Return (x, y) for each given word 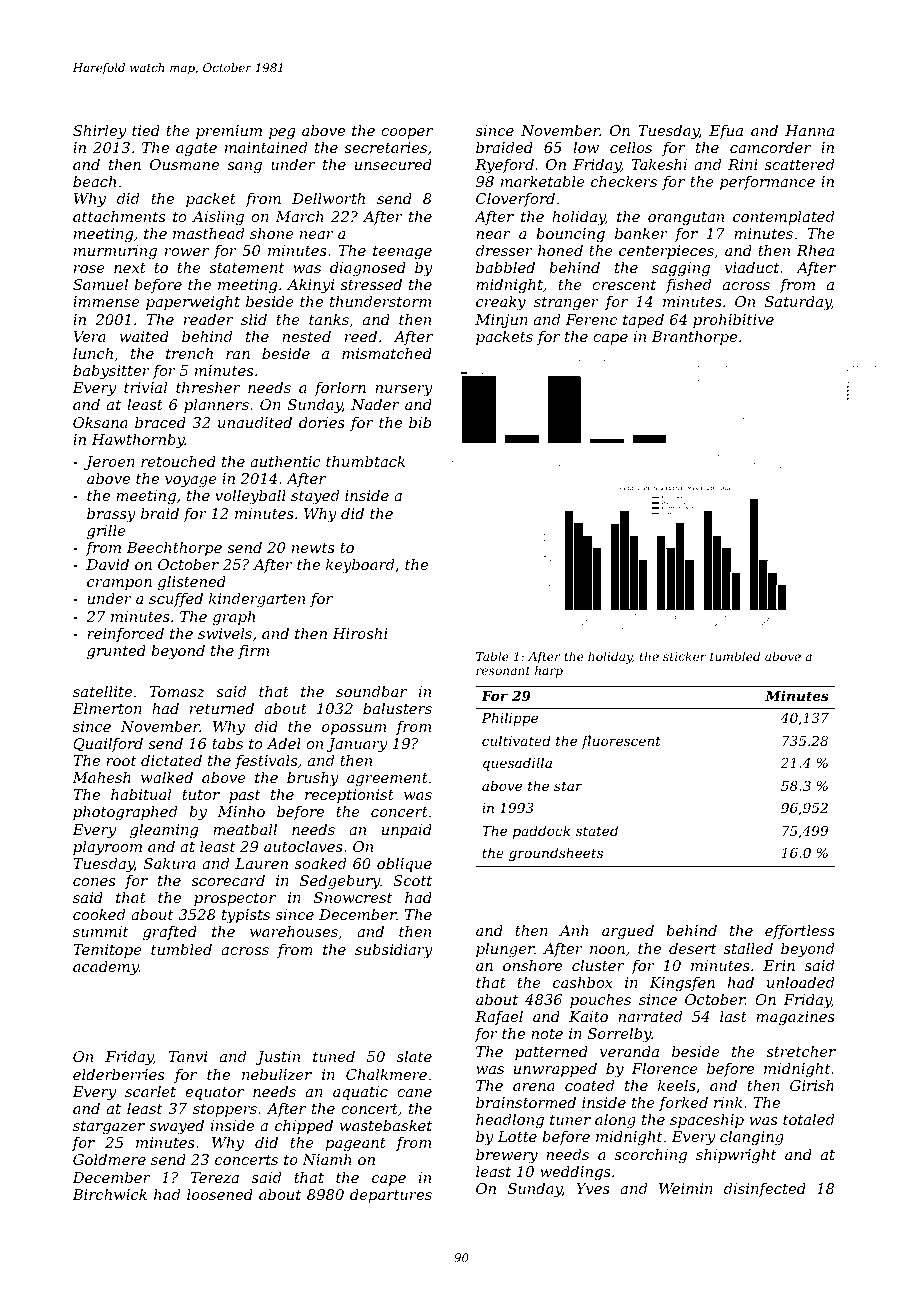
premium (229, 132)
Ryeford (504, 166)
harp (549, 671)
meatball (245, 829)
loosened (220, 1194)
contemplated (783, 218)
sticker (684, 656)
